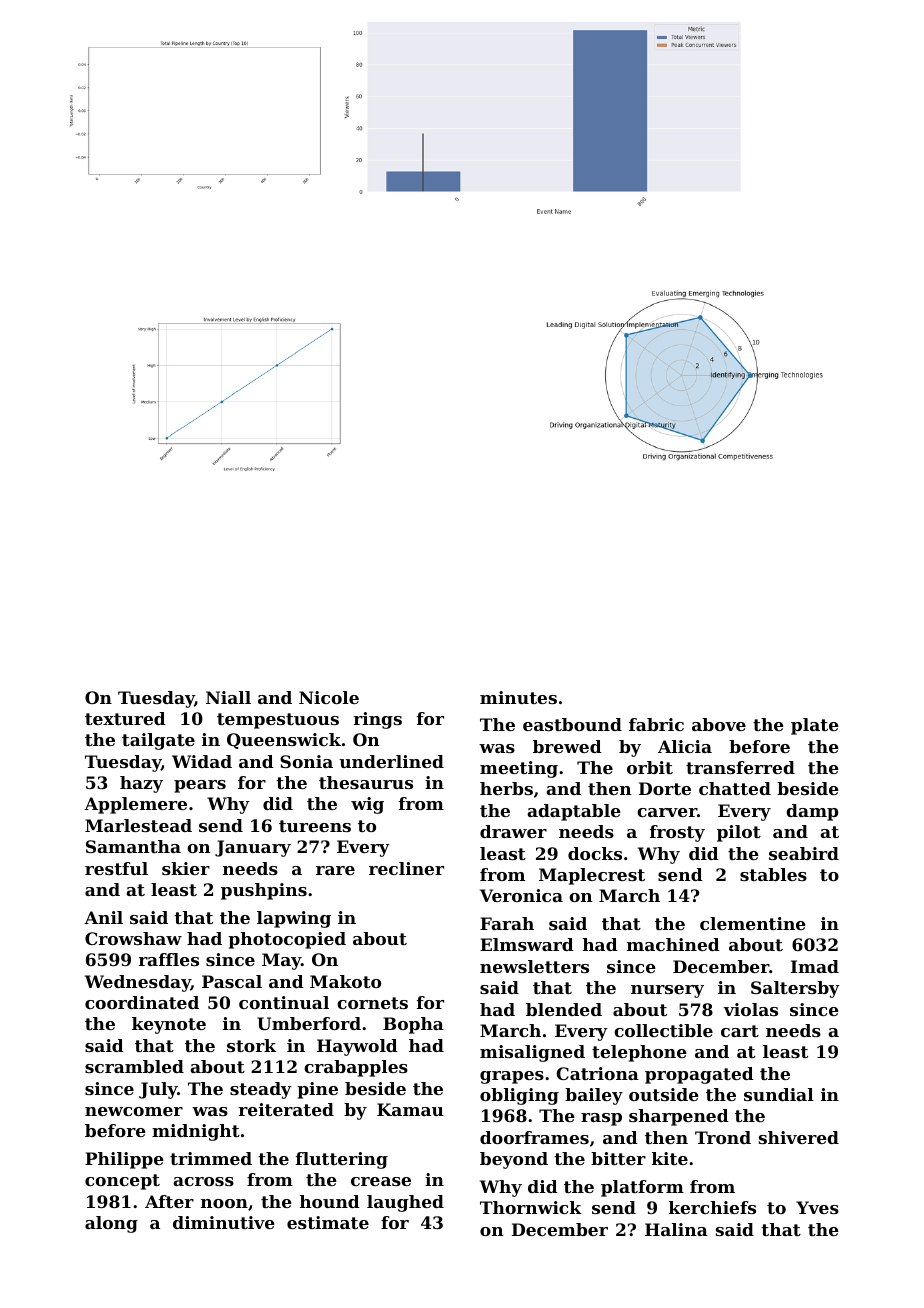 The image size is (924, 1308). What do you see at coordinates (518, 697) in the document?
I see `minutes` at bounding box center [518, 697].
